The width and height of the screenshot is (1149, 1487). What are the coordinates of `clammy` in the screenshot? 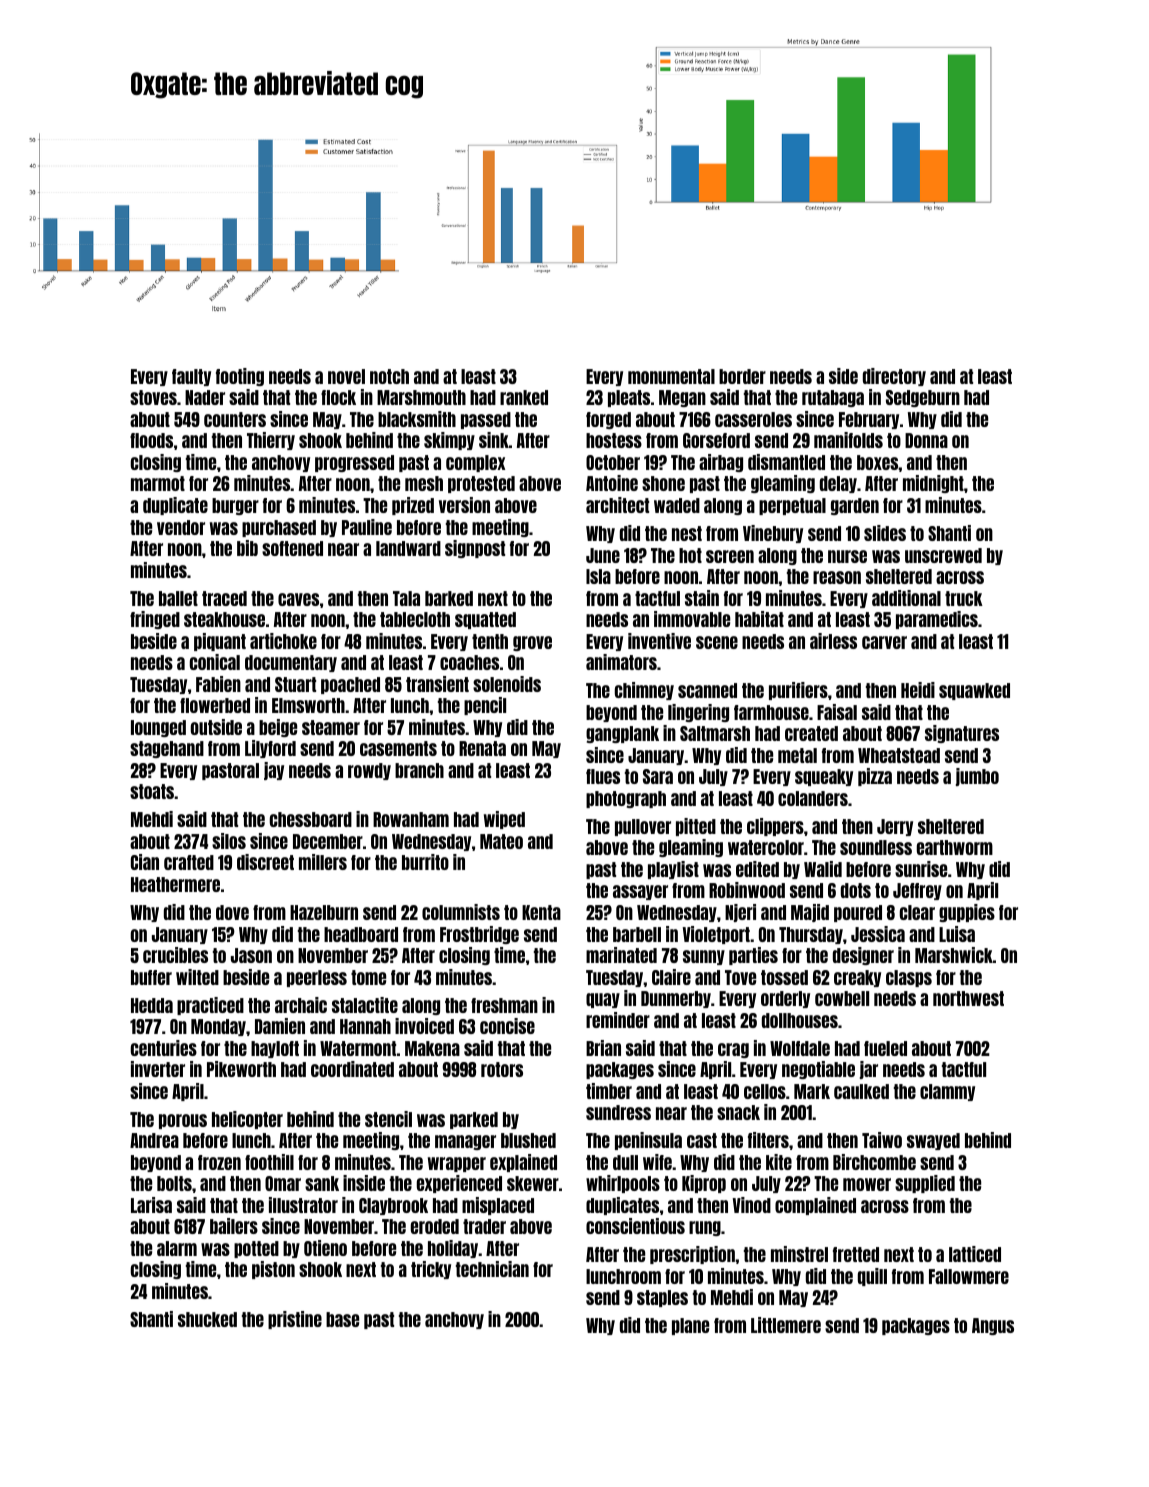 It's located at (947, 1092).
